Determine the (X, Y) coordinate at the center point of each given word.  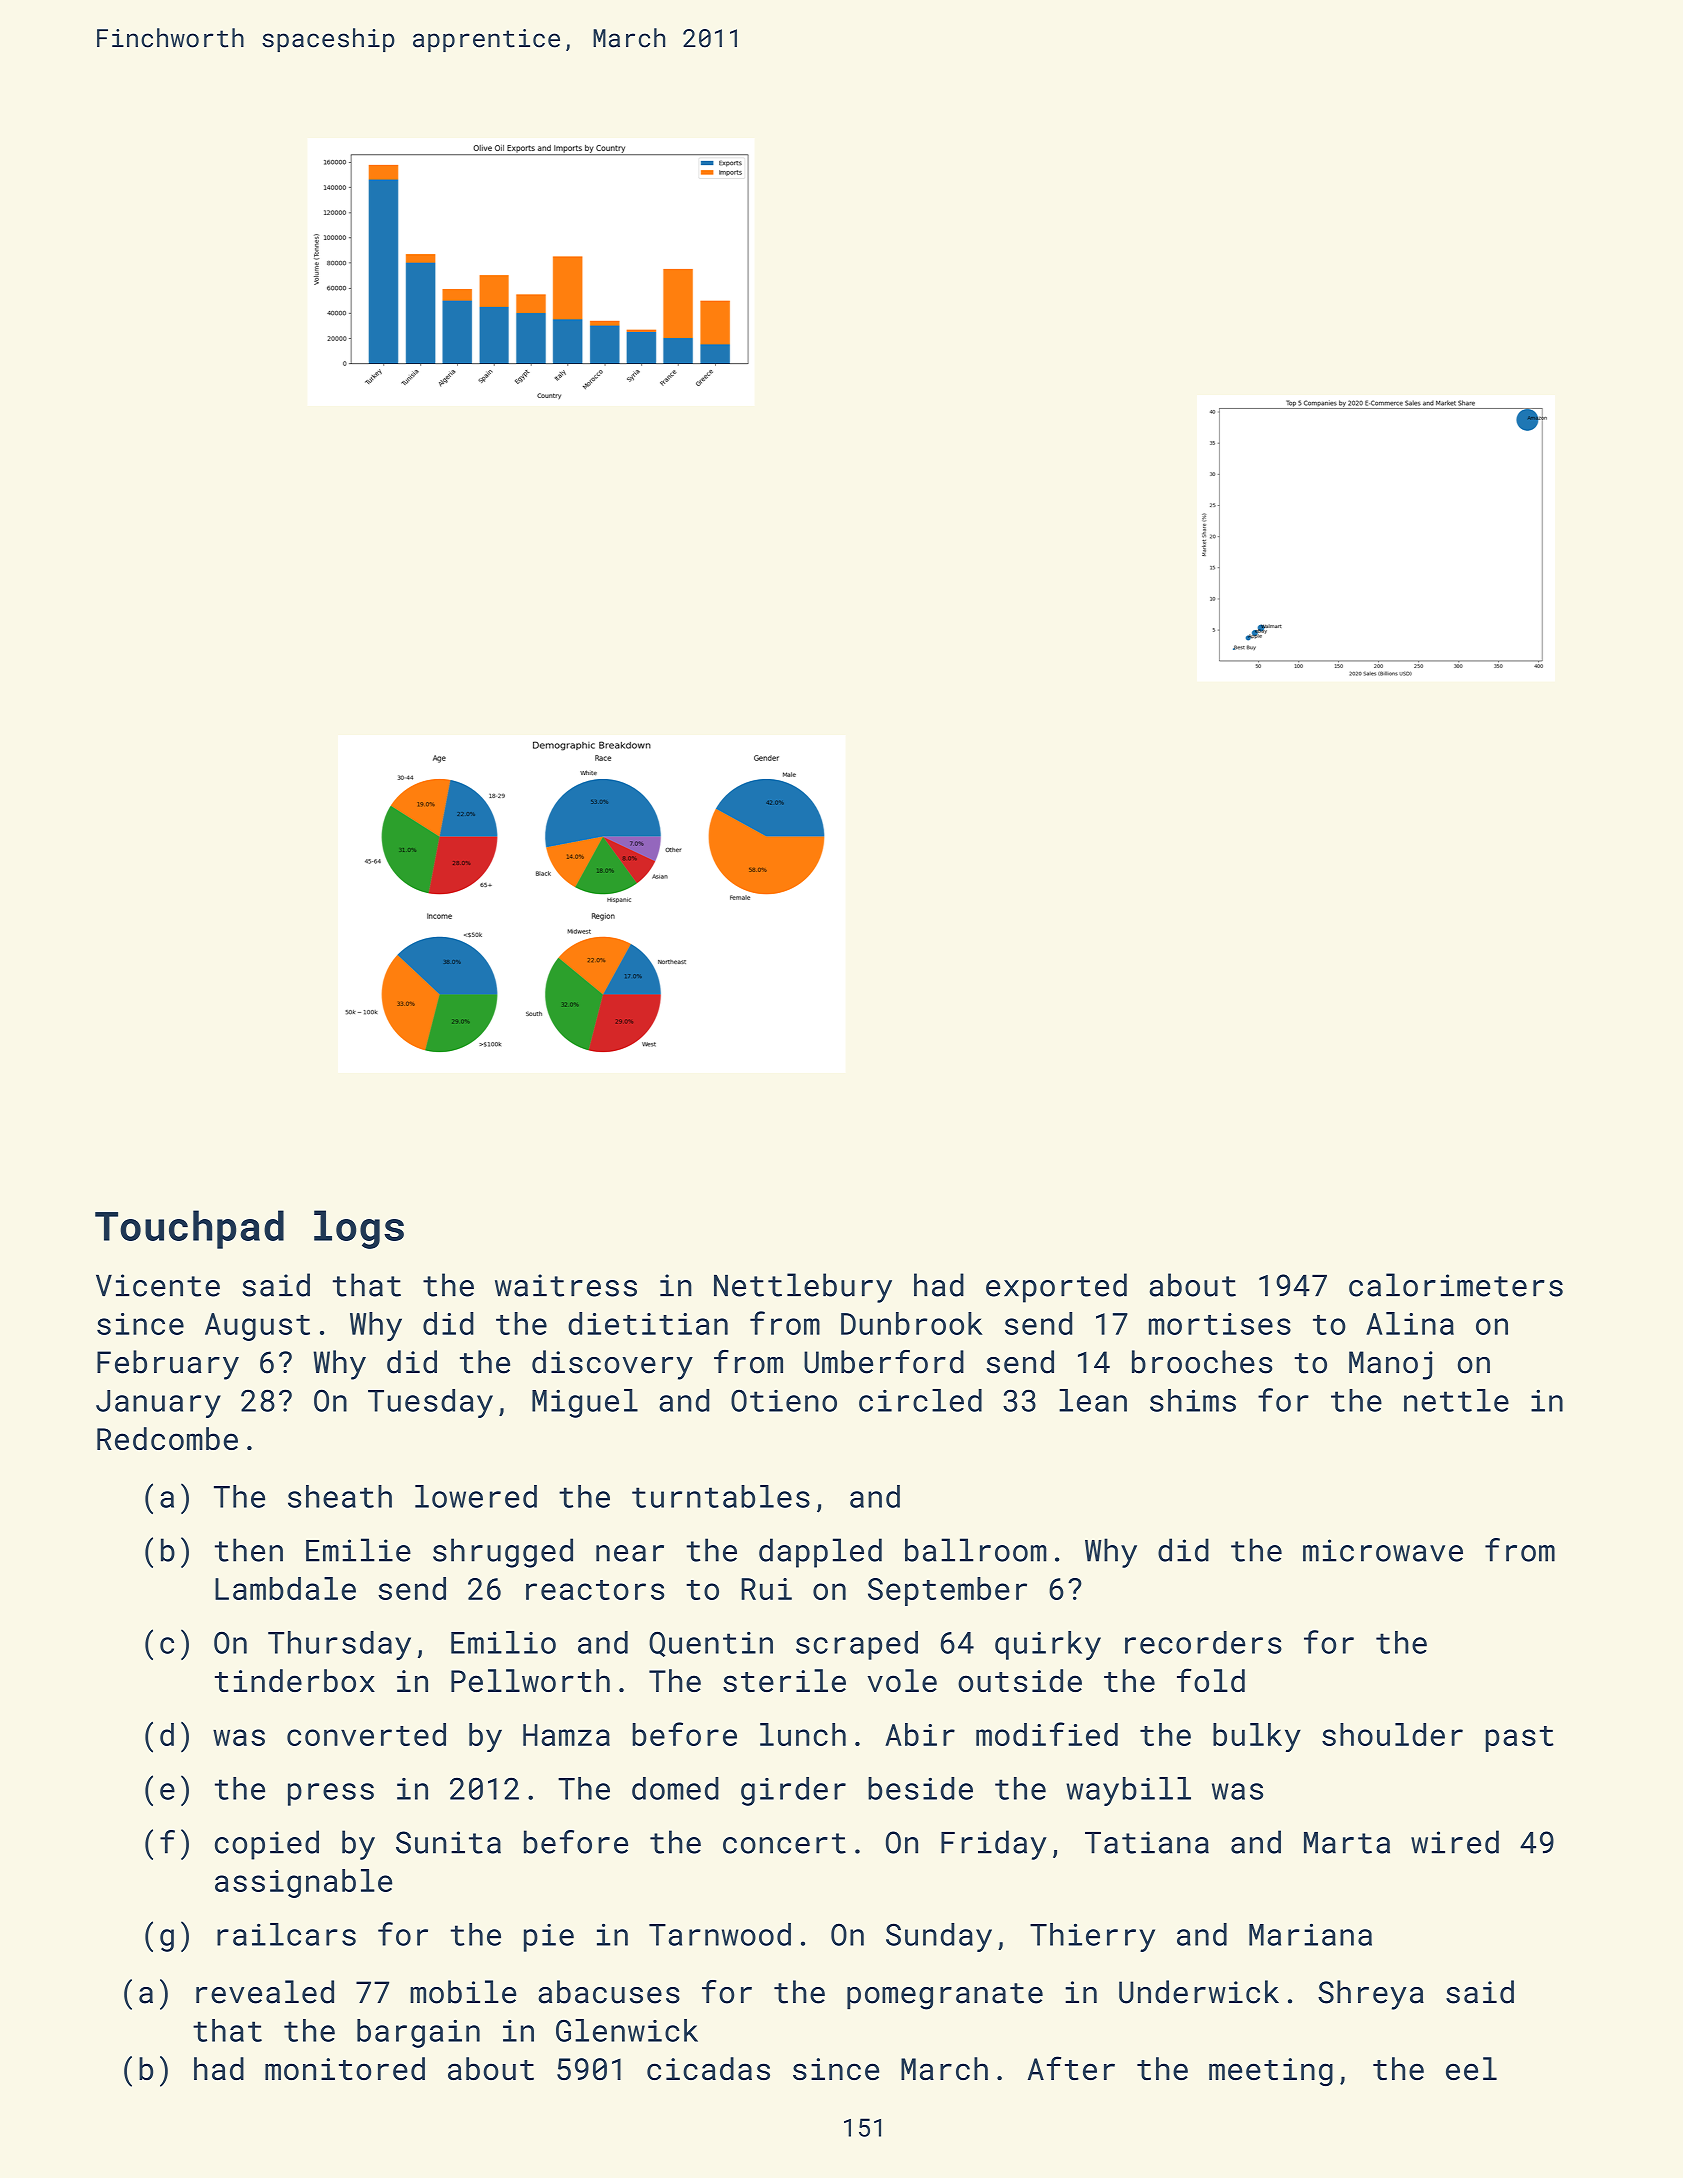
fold (1211, 1680)
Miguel (585, 1403)
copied (267, 1845)
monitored (345, 2069)
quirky (1048, 1645)
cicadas (708, 2069)
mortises (1220, 1324)
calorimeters (1456, 1285)
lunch (803, 1734)
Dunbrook (911, 1323)
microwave (1383, 1550)
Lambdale (285, 1588)
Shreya (1371, 1995)
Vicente (158, 1285)
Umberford (884, 1362)
